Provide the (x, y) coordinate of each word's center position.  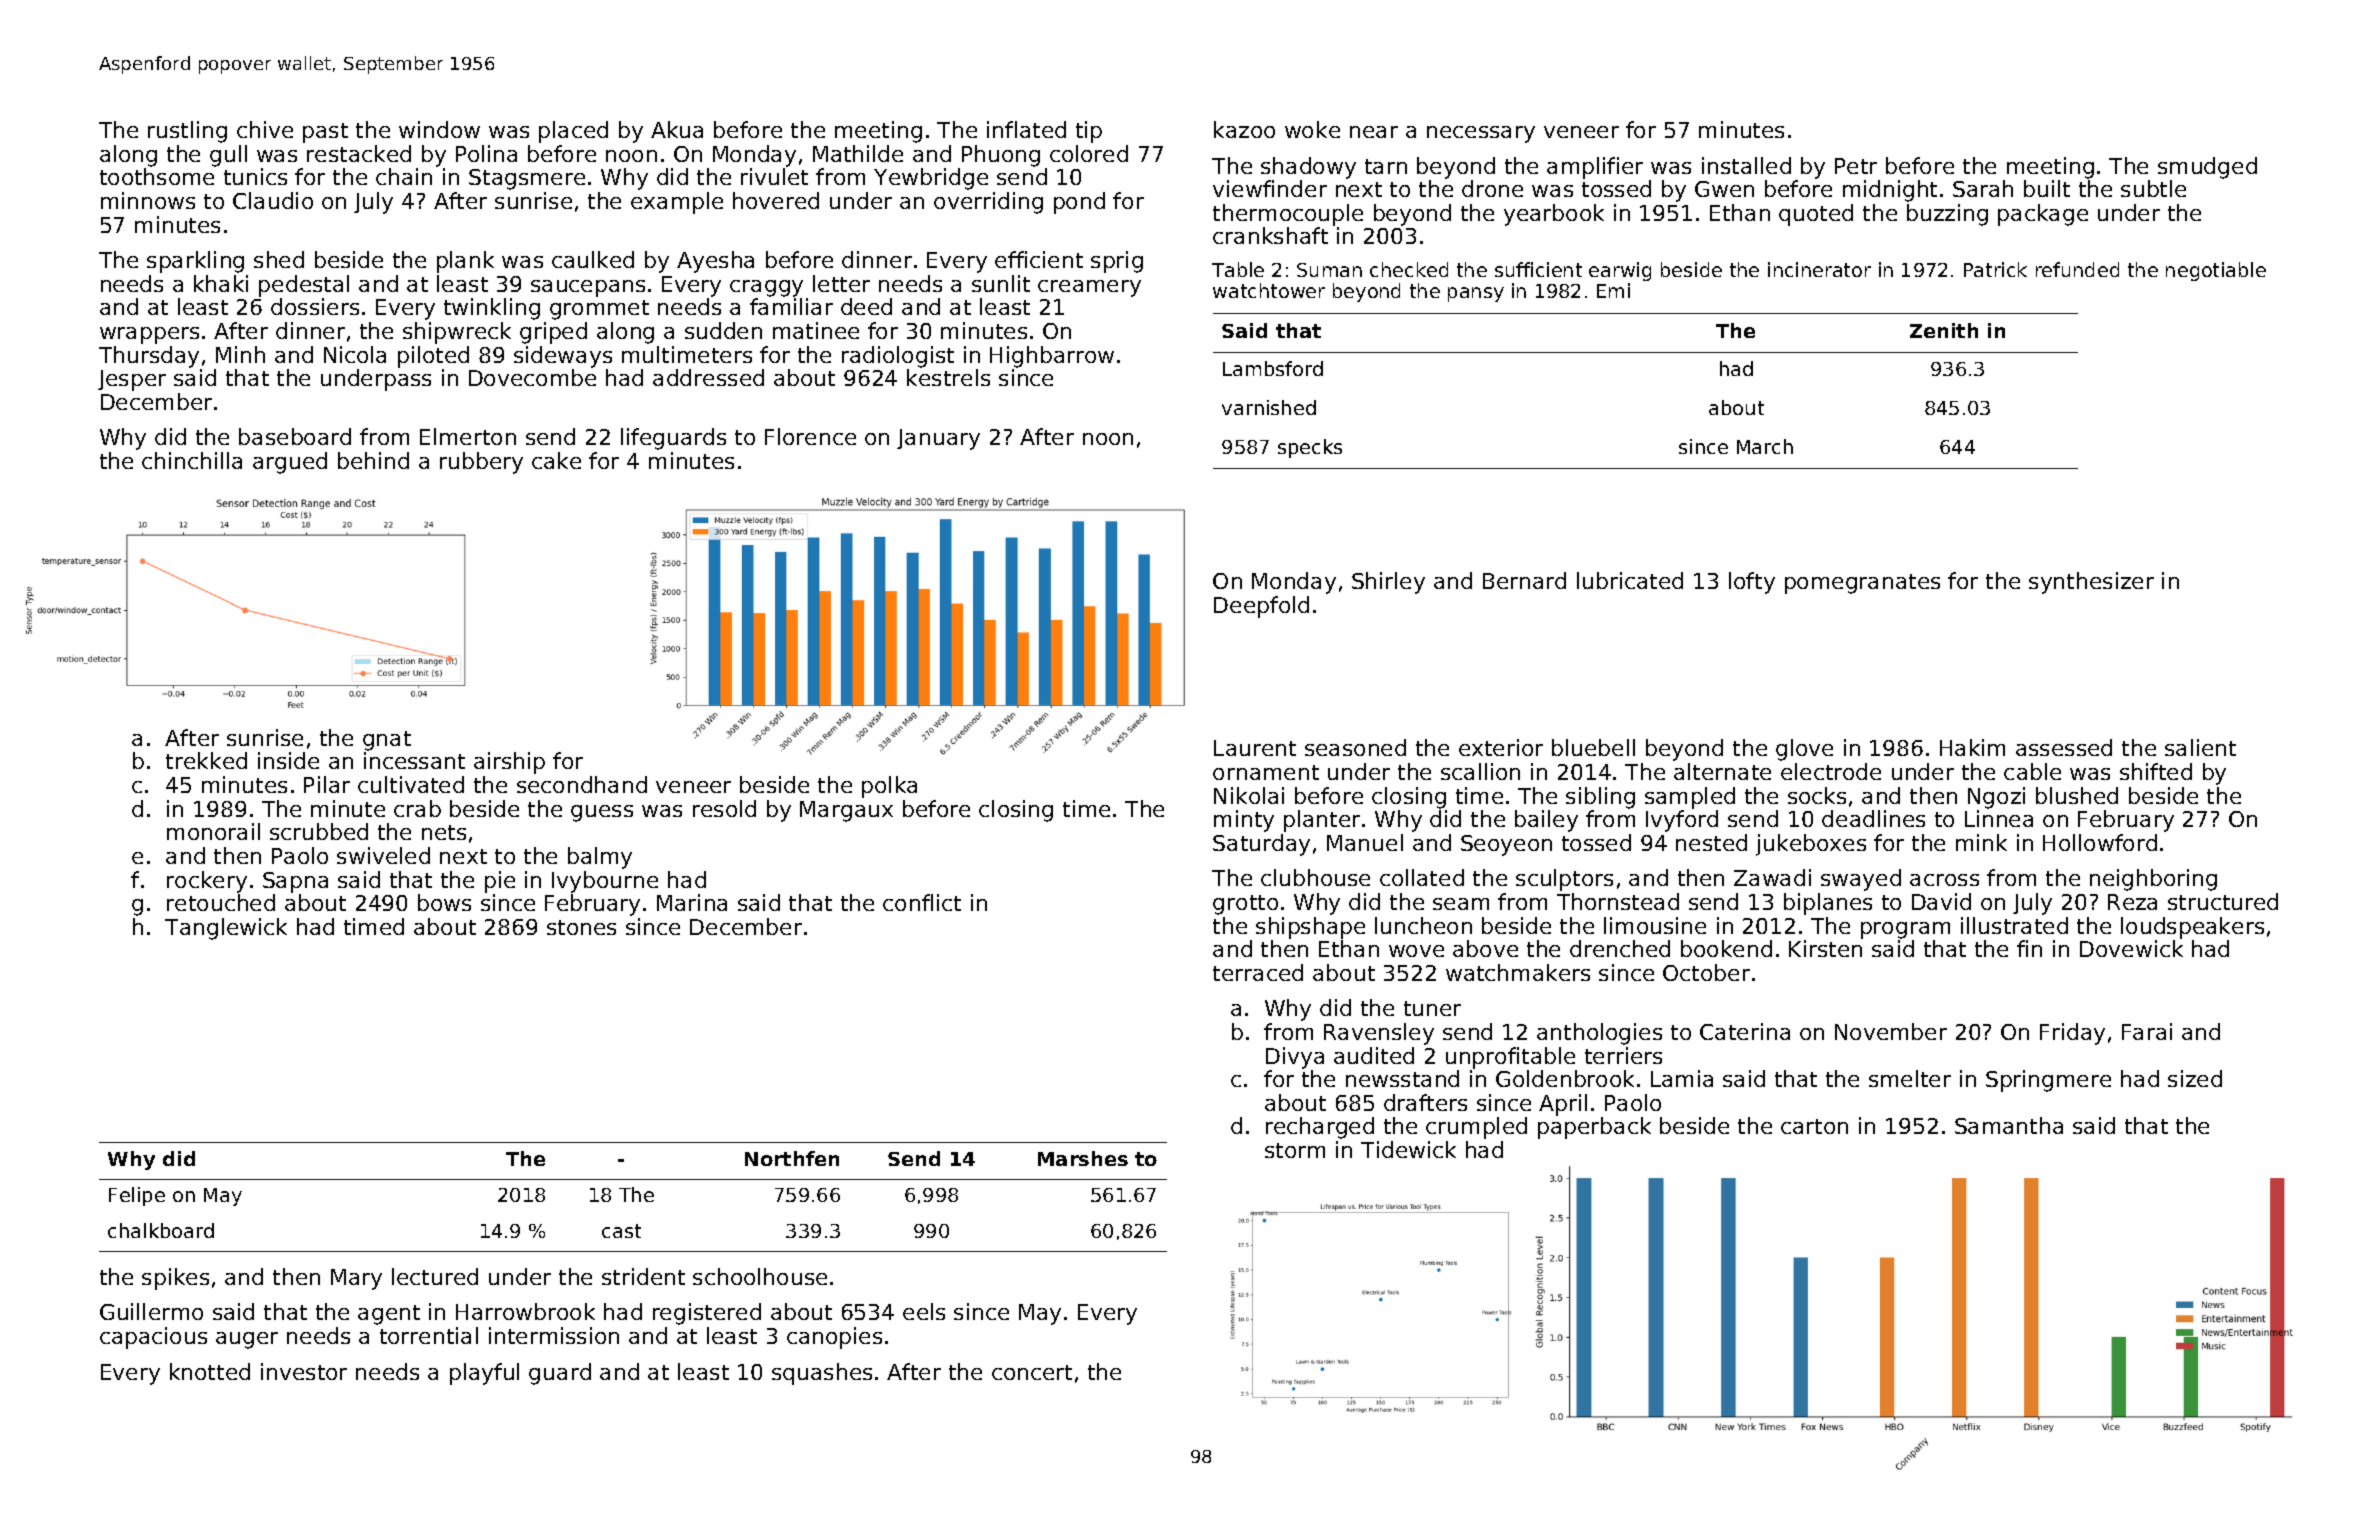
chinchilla (192, 460)
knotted (210, 1371)
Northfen (792, 1158)
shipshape (1310, 928)
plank (465, 262)
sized (2195, 1078)
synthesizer (2091, 583)
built (2047, 188)
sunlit (1001, 283)
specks (1310, 448)
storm (1295, 1150)
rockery (207, 882)
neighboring (2153, 880)
